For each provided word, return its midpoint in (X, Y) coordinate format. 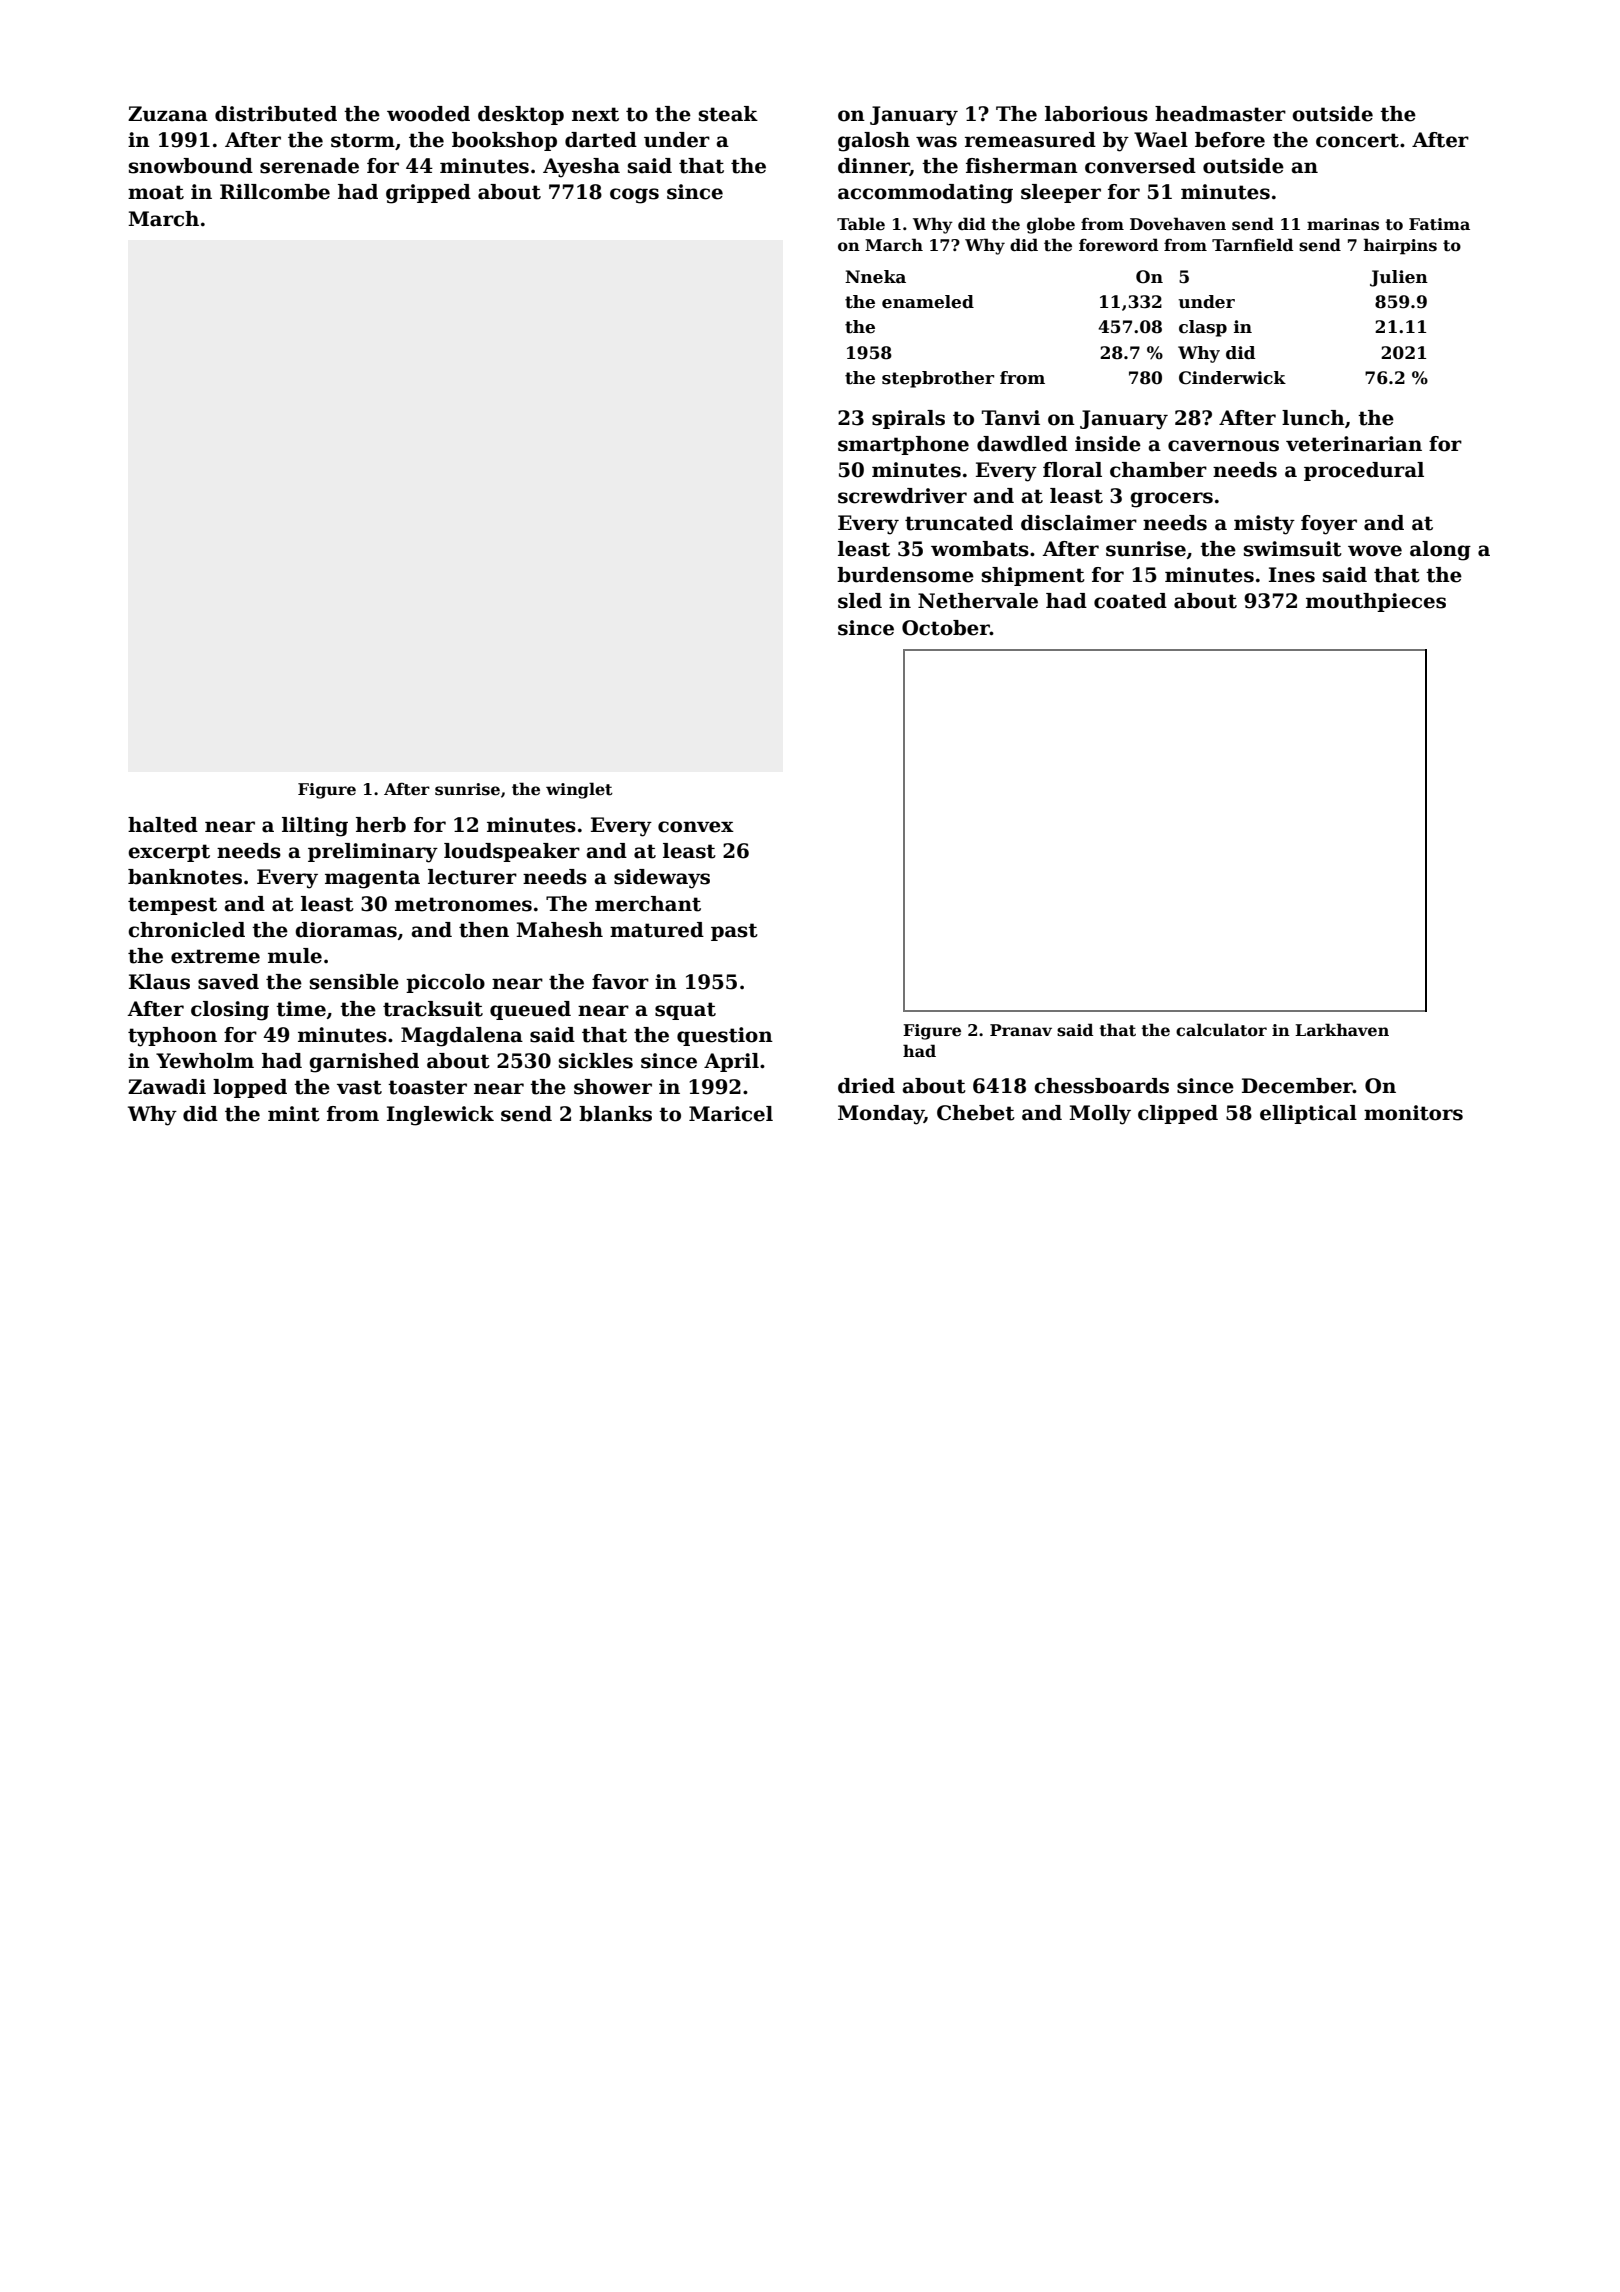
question (725, 1036)
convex (696, 827)
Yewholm (205, 1061)
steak (728, 114)
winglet (579, 790)
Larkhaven (1342, 1030)
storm (363, 140)
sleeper (1061, 193)
